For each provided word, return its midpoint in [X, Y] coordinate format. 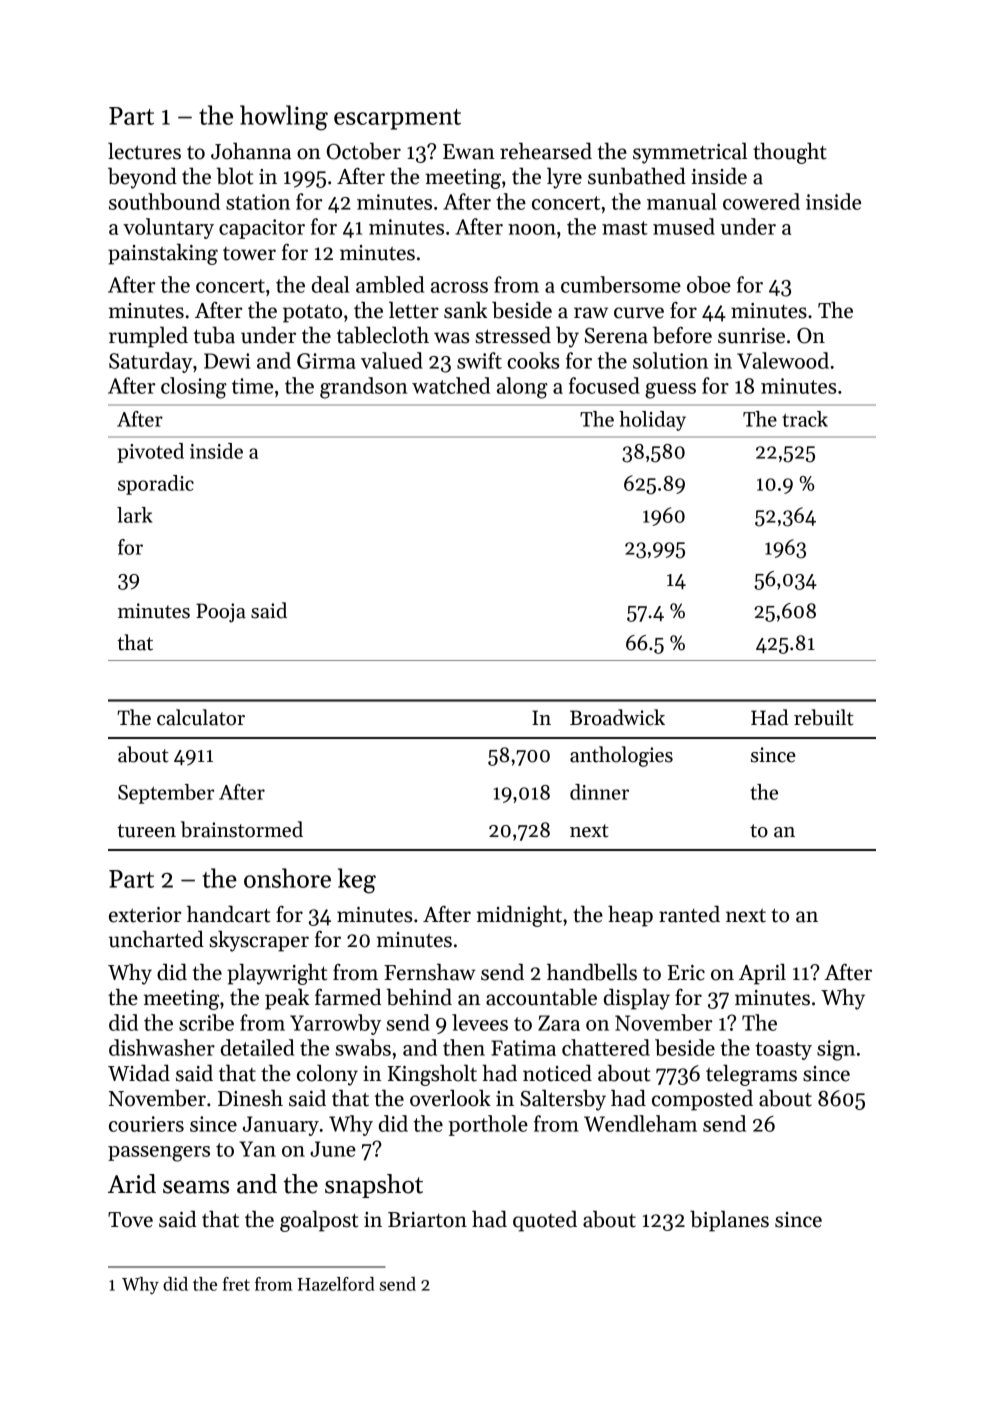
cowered [761, 201]
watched [451, 385]
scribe [206, 1022]
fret [236, 1284]
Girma [326, 361]
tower [249, 254]
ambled [390, 284]
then [464, 1047]
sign [836, 1050]
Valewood [783, 360]
